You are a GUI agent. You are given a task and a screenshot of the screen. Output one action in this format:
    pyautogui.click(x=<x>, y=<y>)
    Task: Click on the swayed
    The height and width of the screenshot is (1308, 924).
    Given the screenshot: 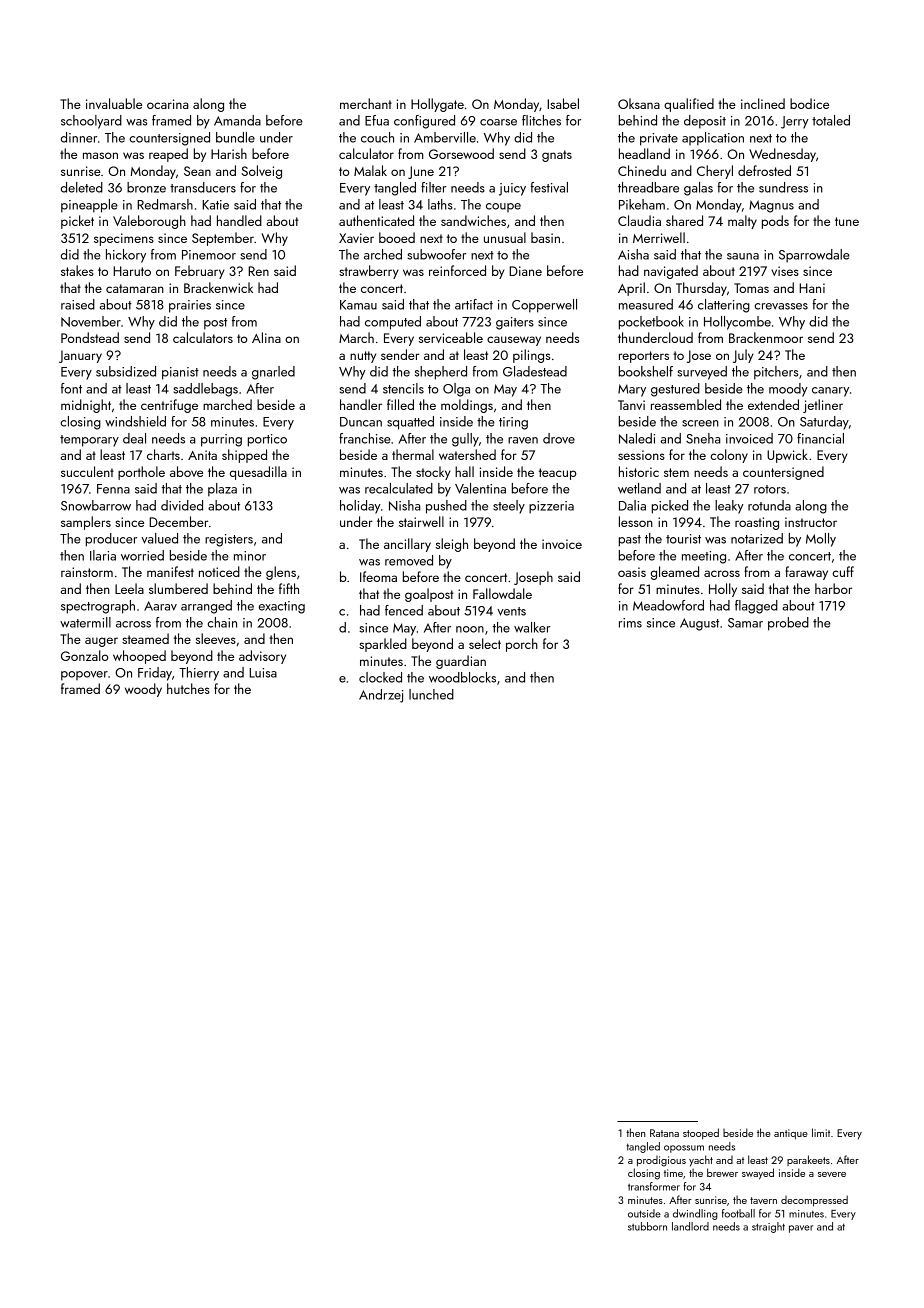 What is the action you would take?
    pyautogui.click(x=758, y=1174)
